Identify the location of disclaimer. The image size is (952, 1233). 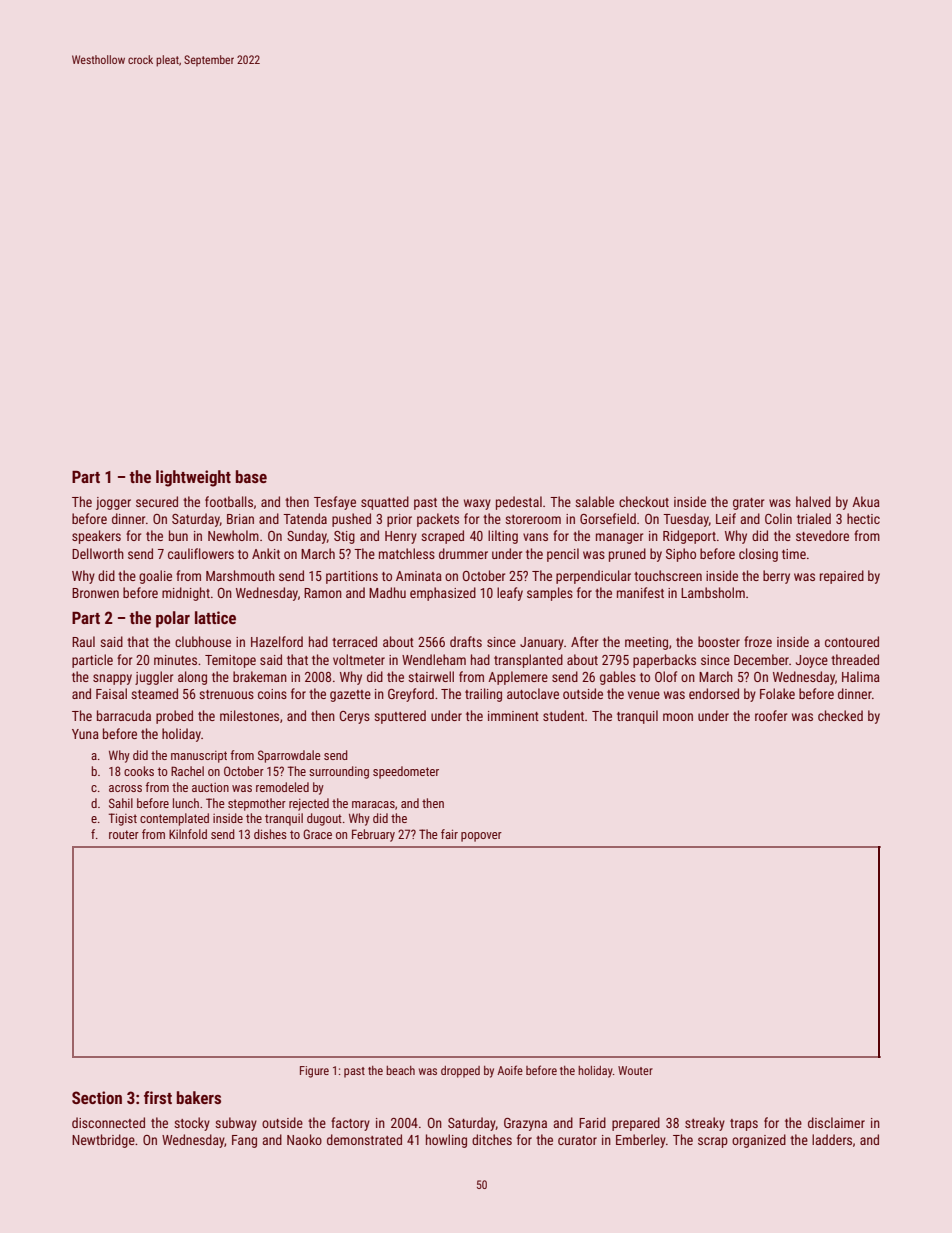
(836, 1122).
